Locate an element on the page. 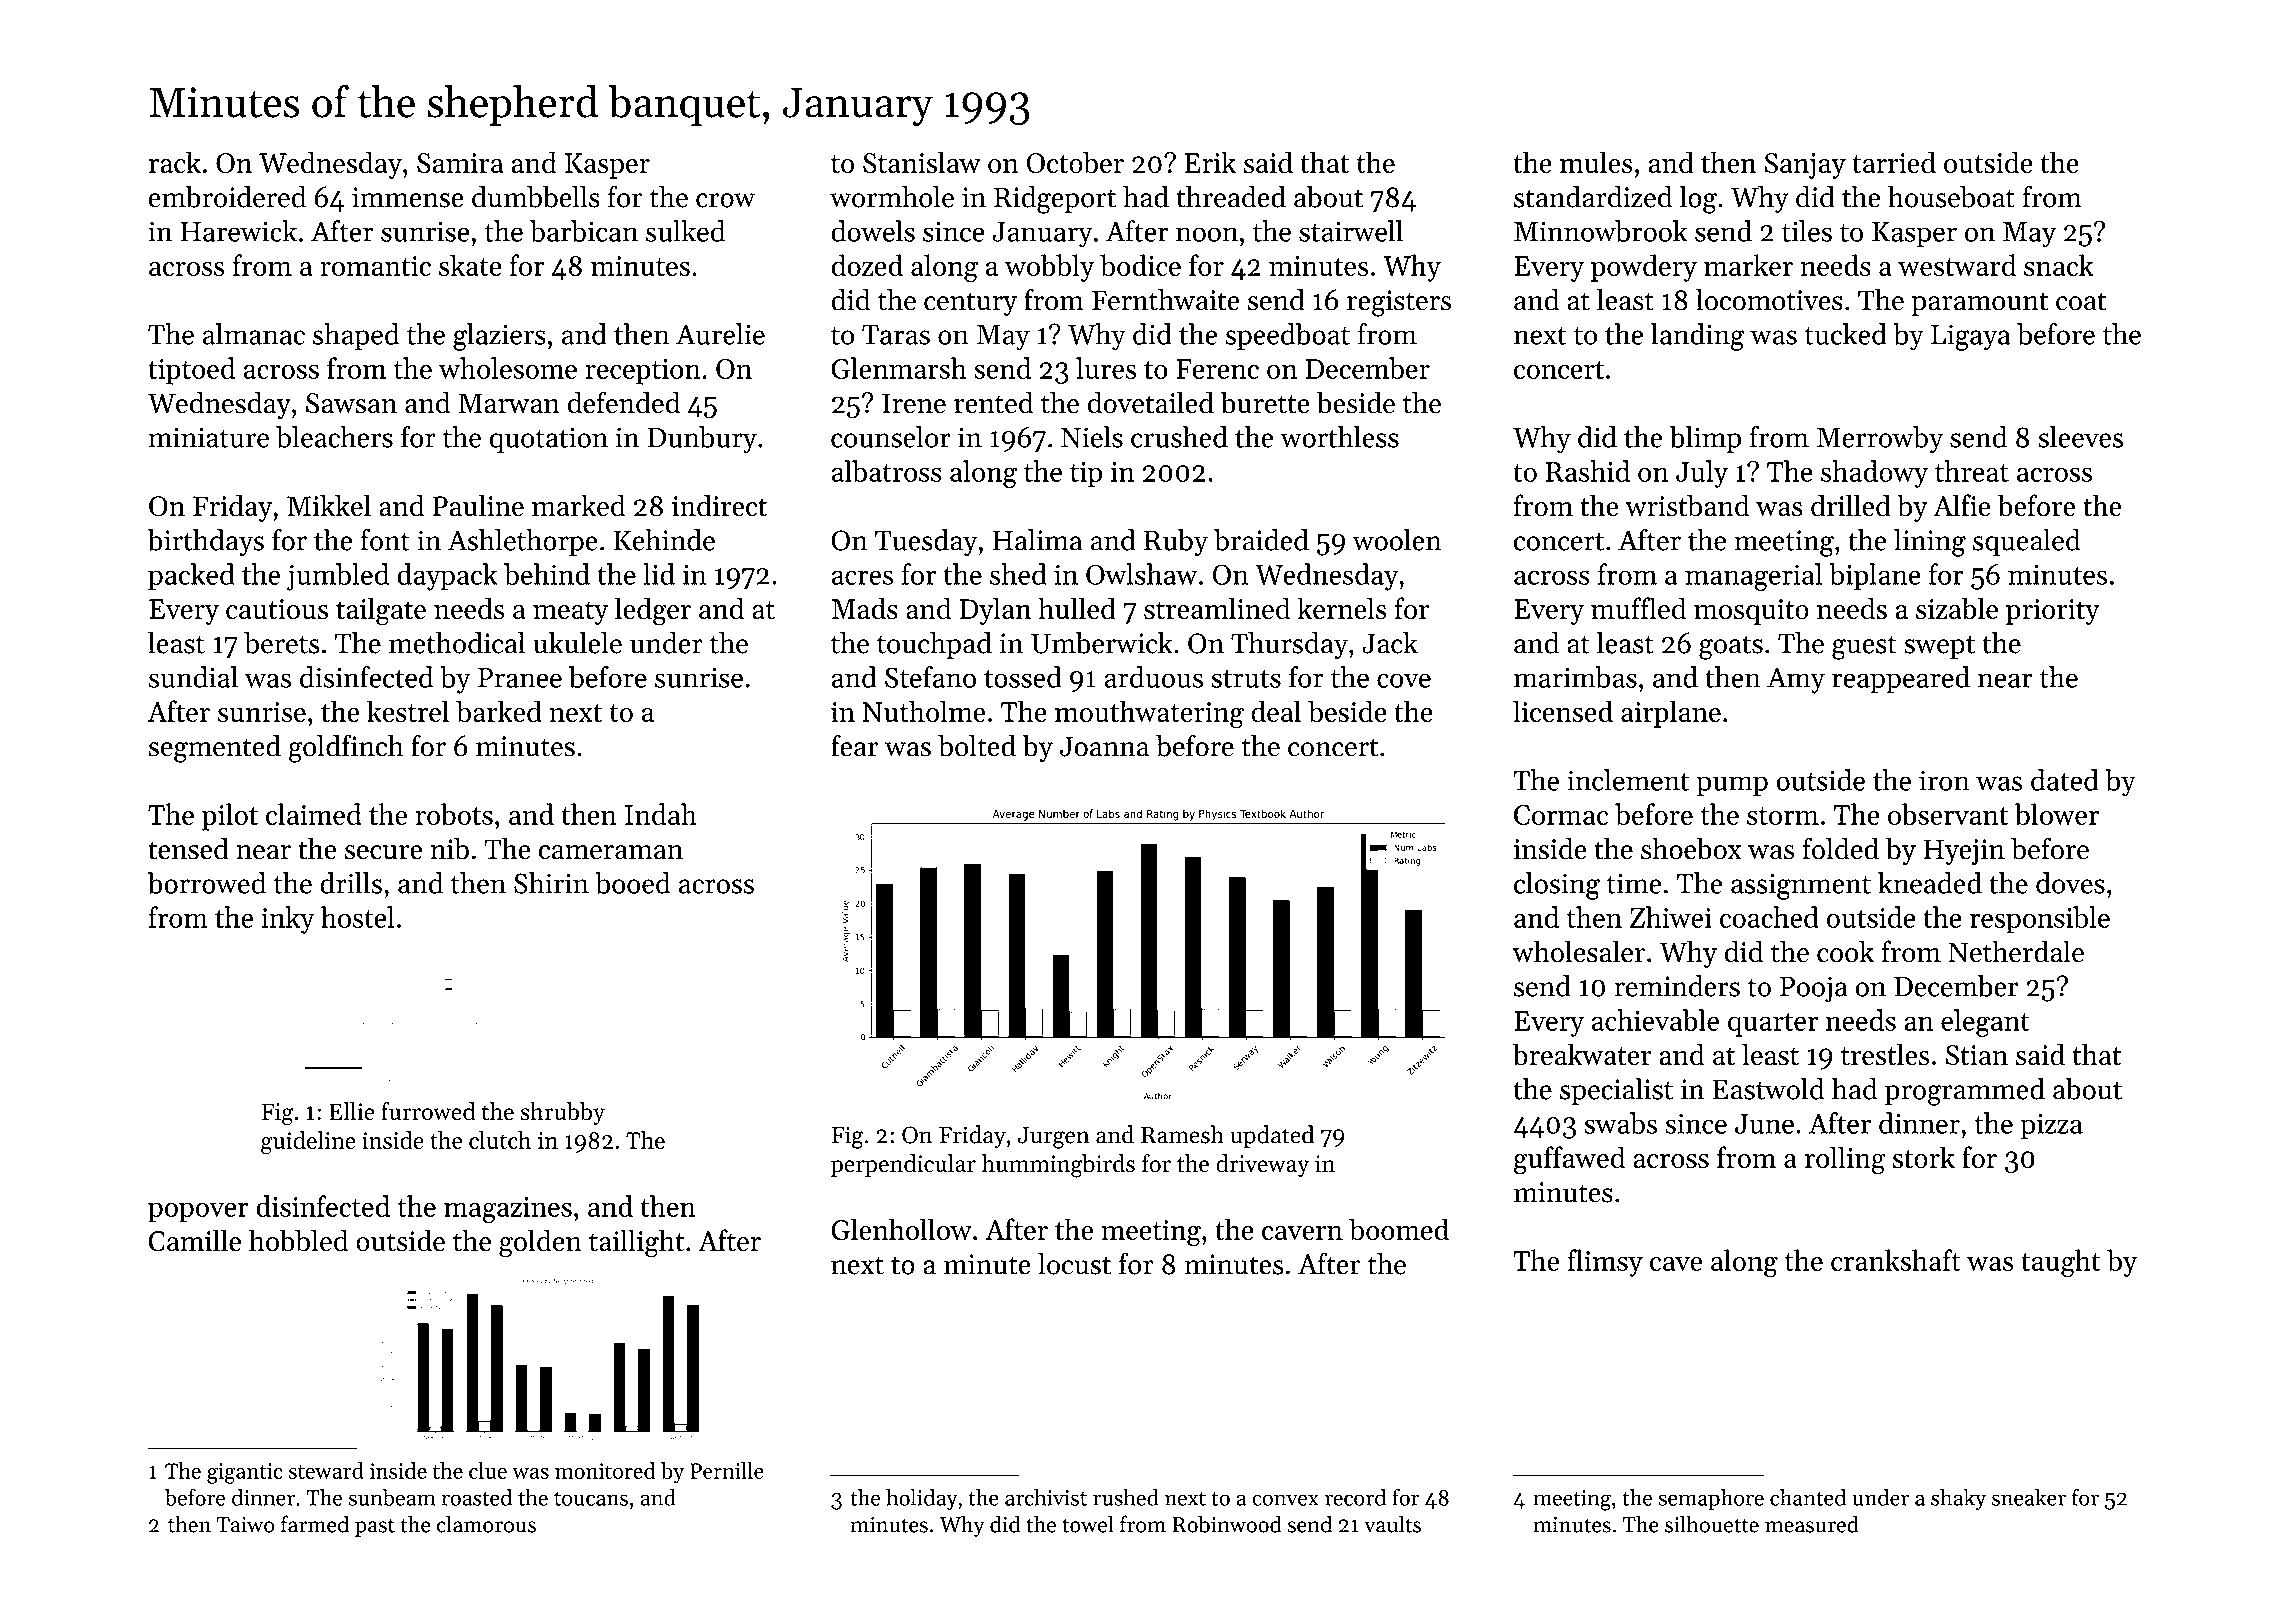  gigantic is located at coordinates (245, 1473).
